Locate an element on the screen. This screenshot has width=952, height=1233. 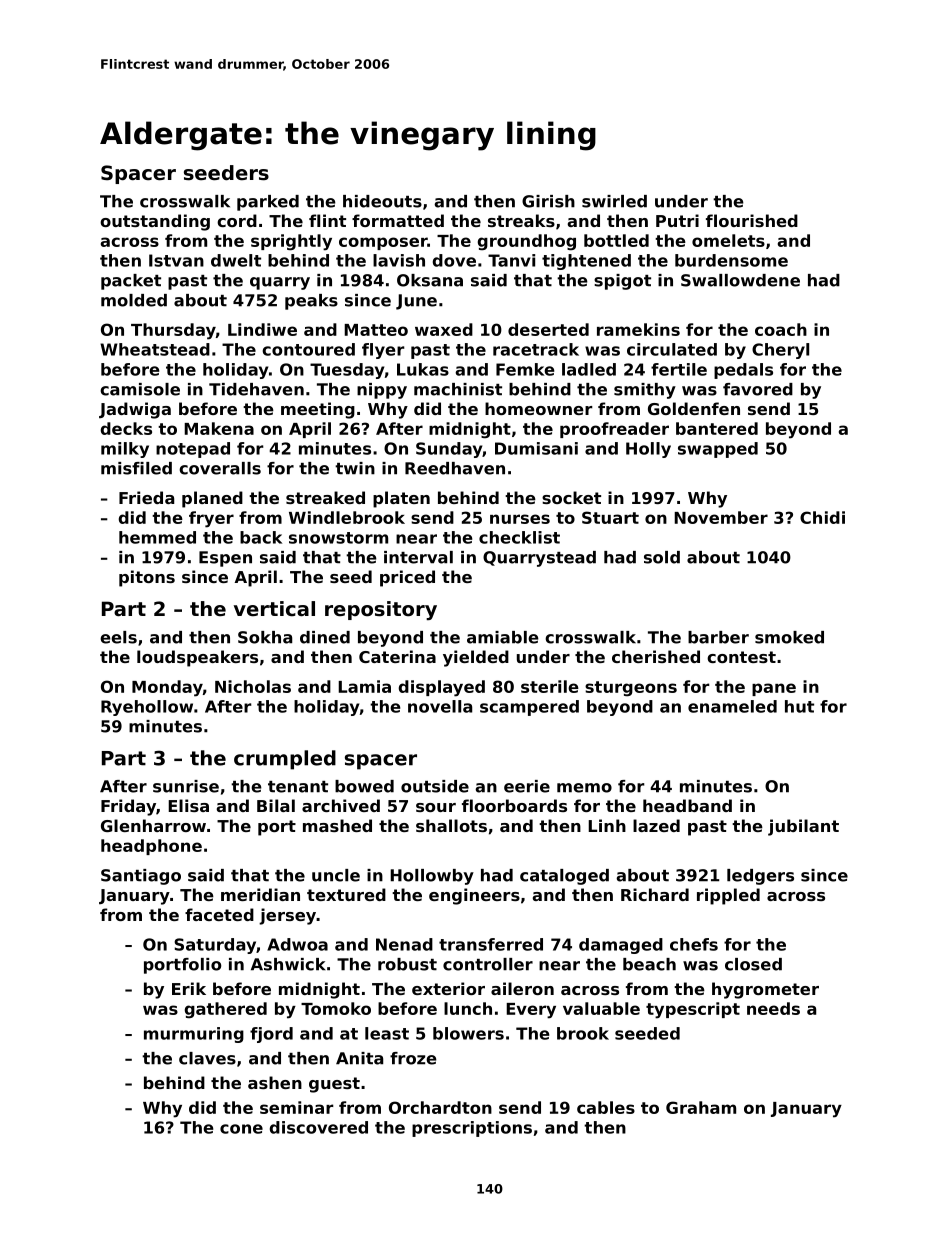
November is located at coordinates (721, 517).
